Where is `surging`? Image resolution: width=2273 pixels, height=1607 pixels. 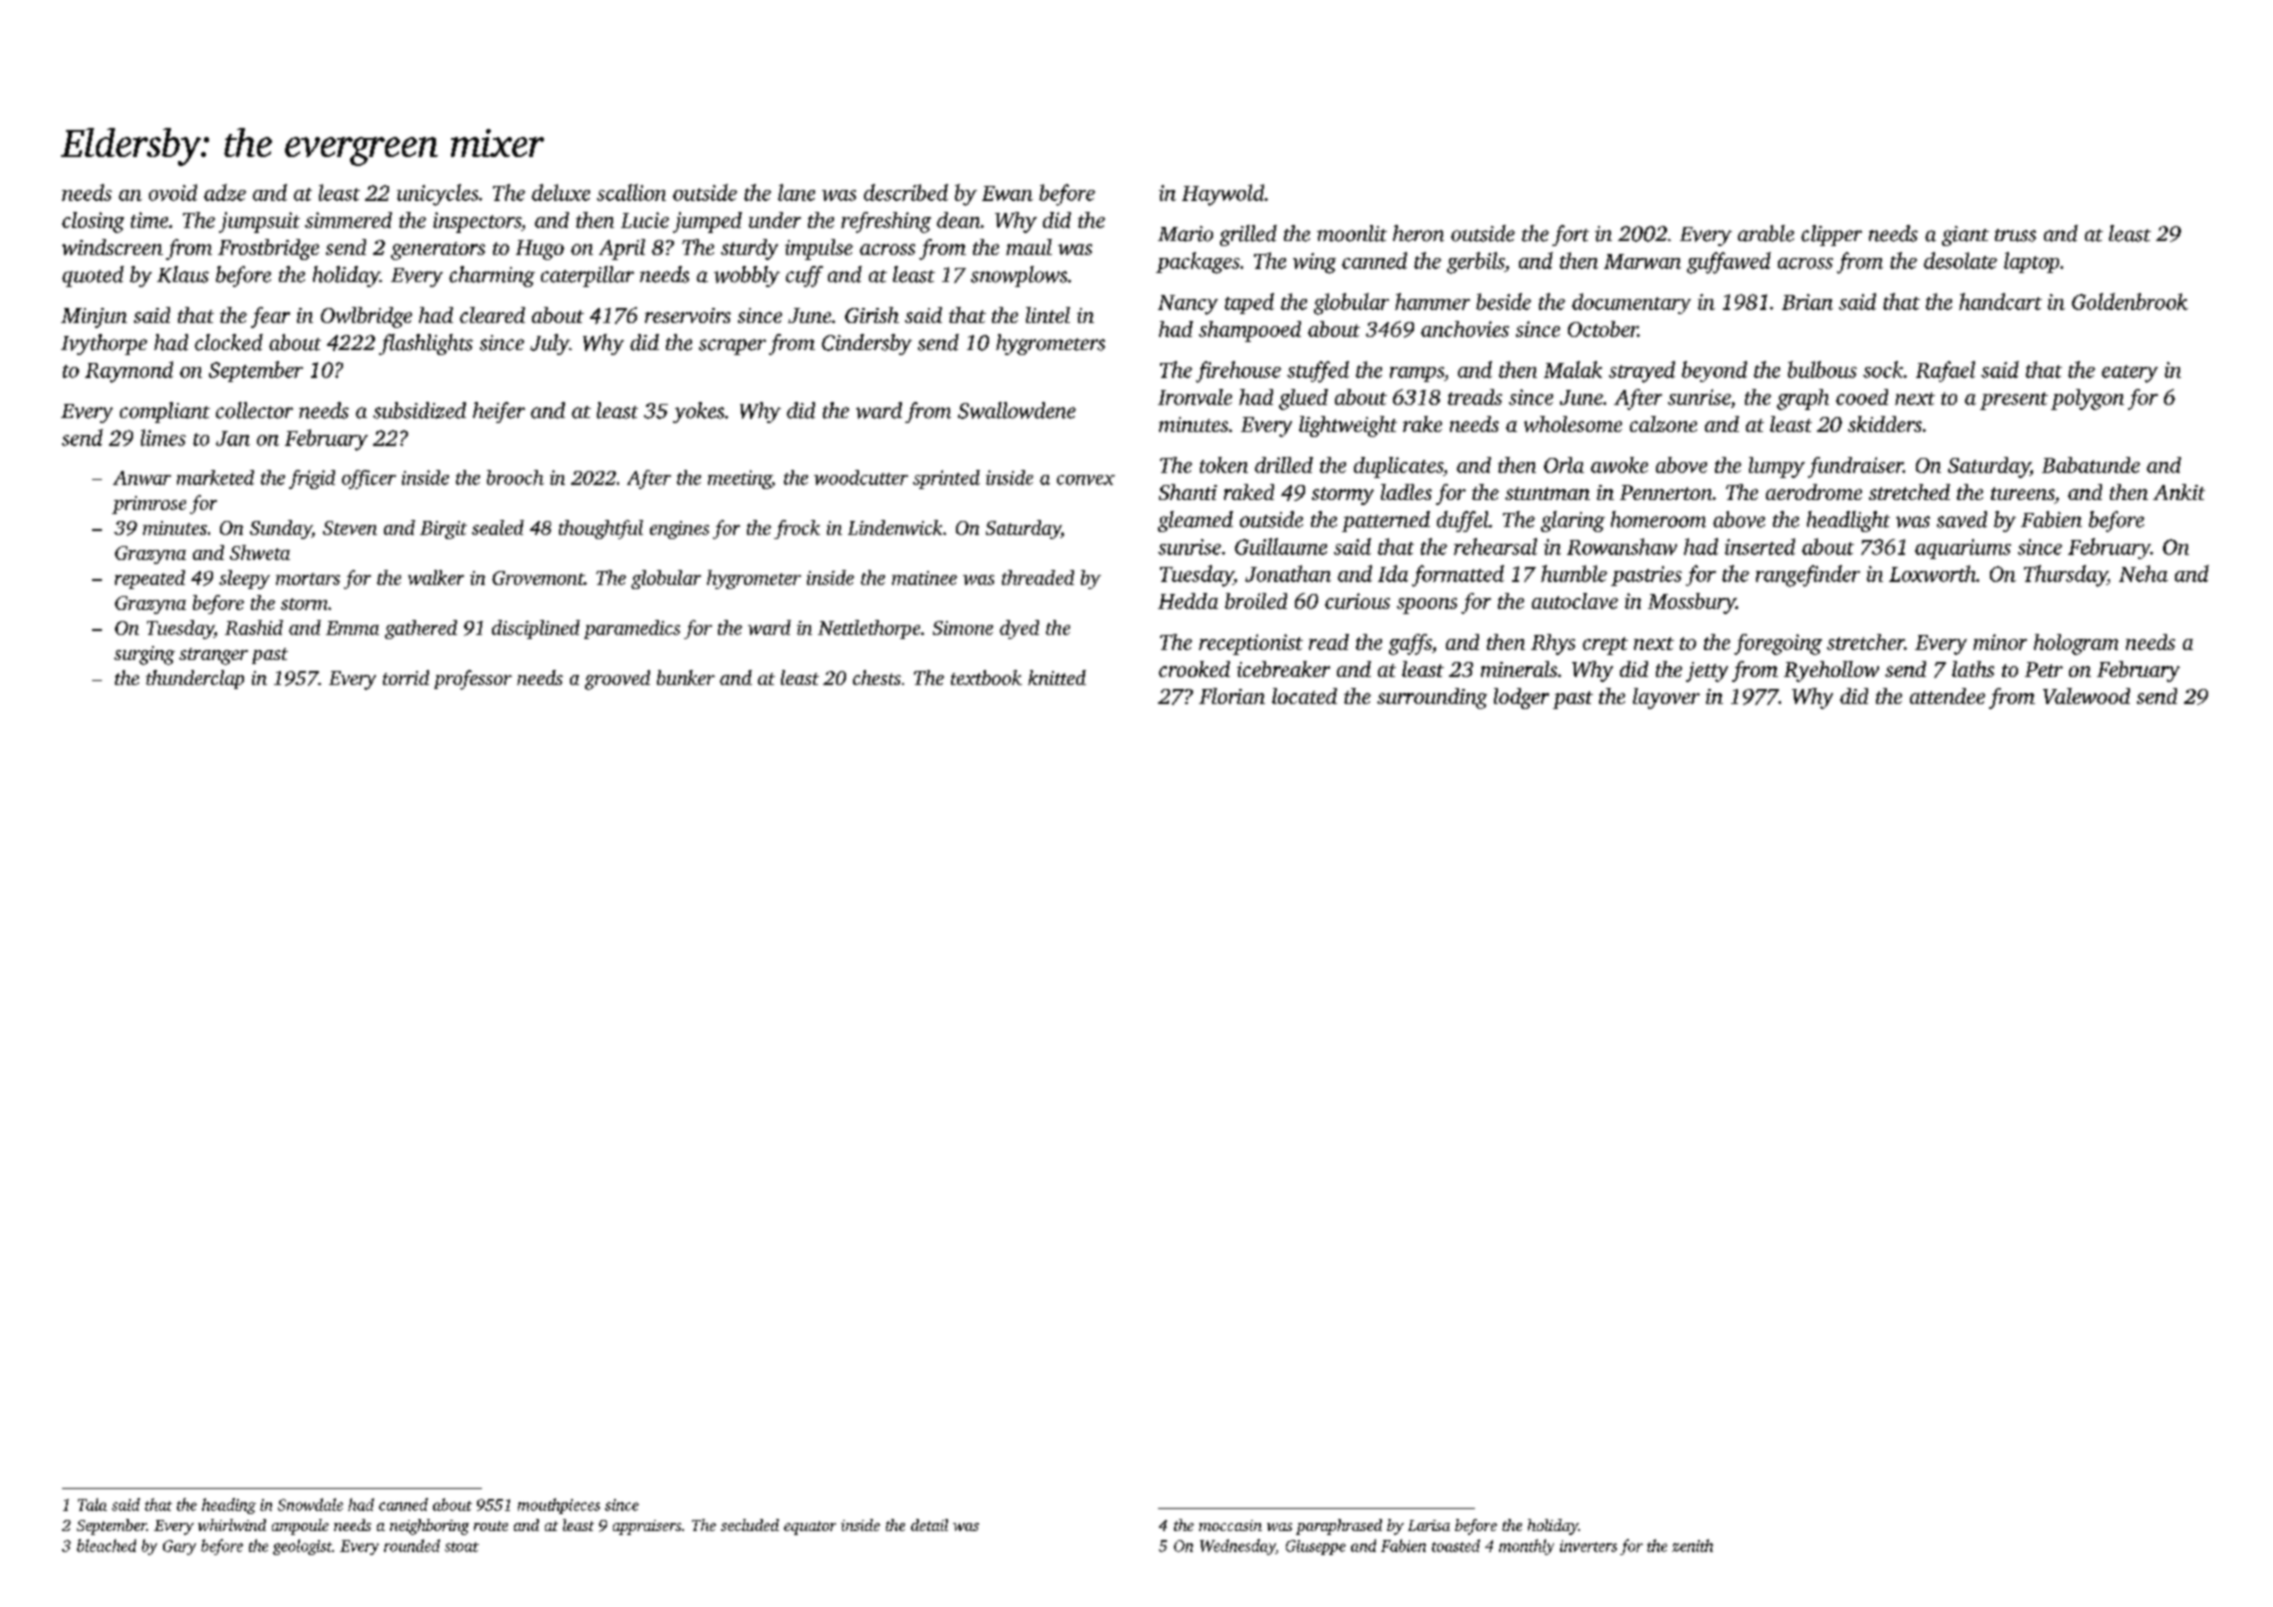 surging is located at coordinates (144, 655).
